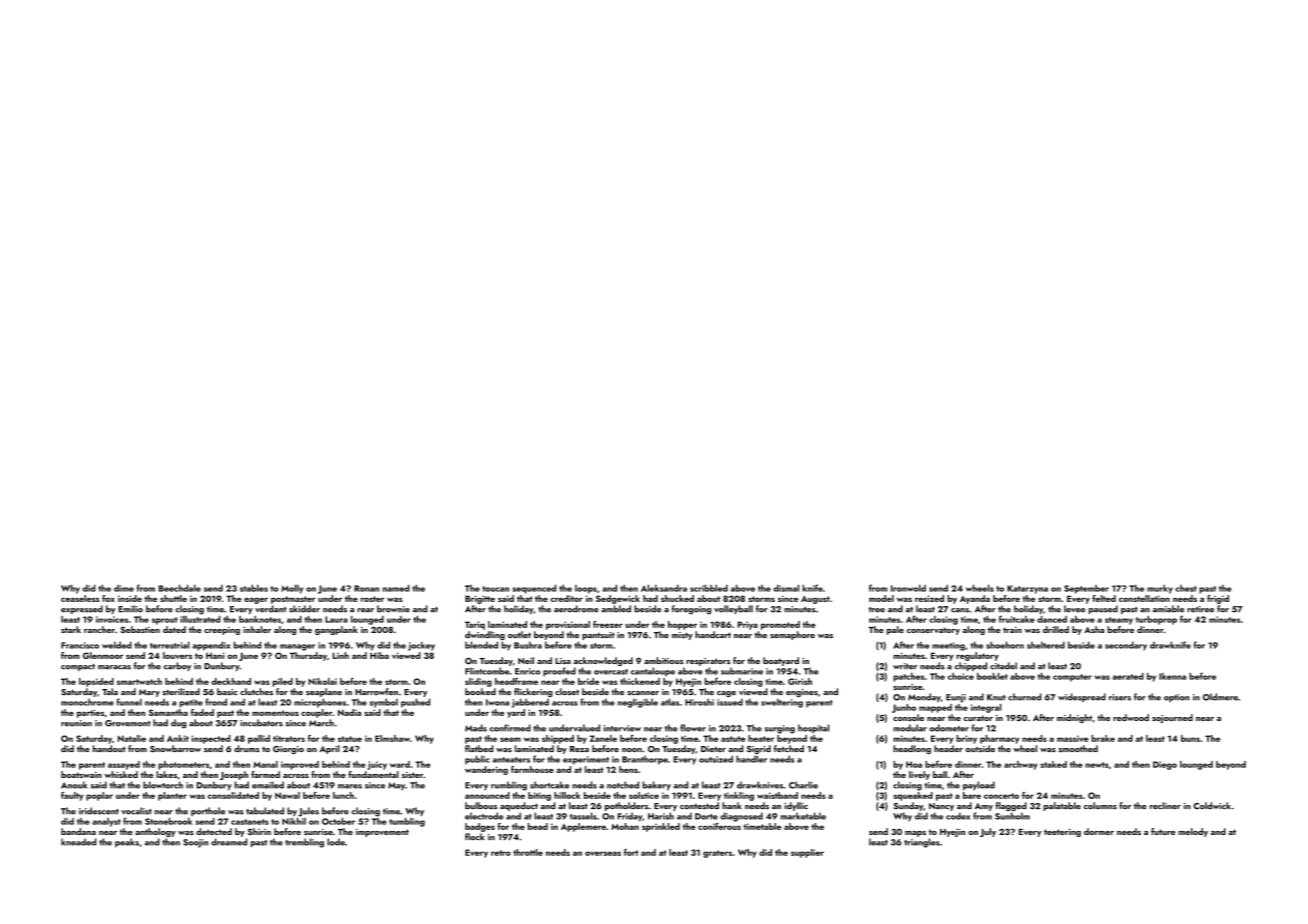 Image resolution: width=1308 pixels, height=924 pixels. Describe the element at coordinates (480, 599) in the screenshot. I see `Brigitte` at that location.
